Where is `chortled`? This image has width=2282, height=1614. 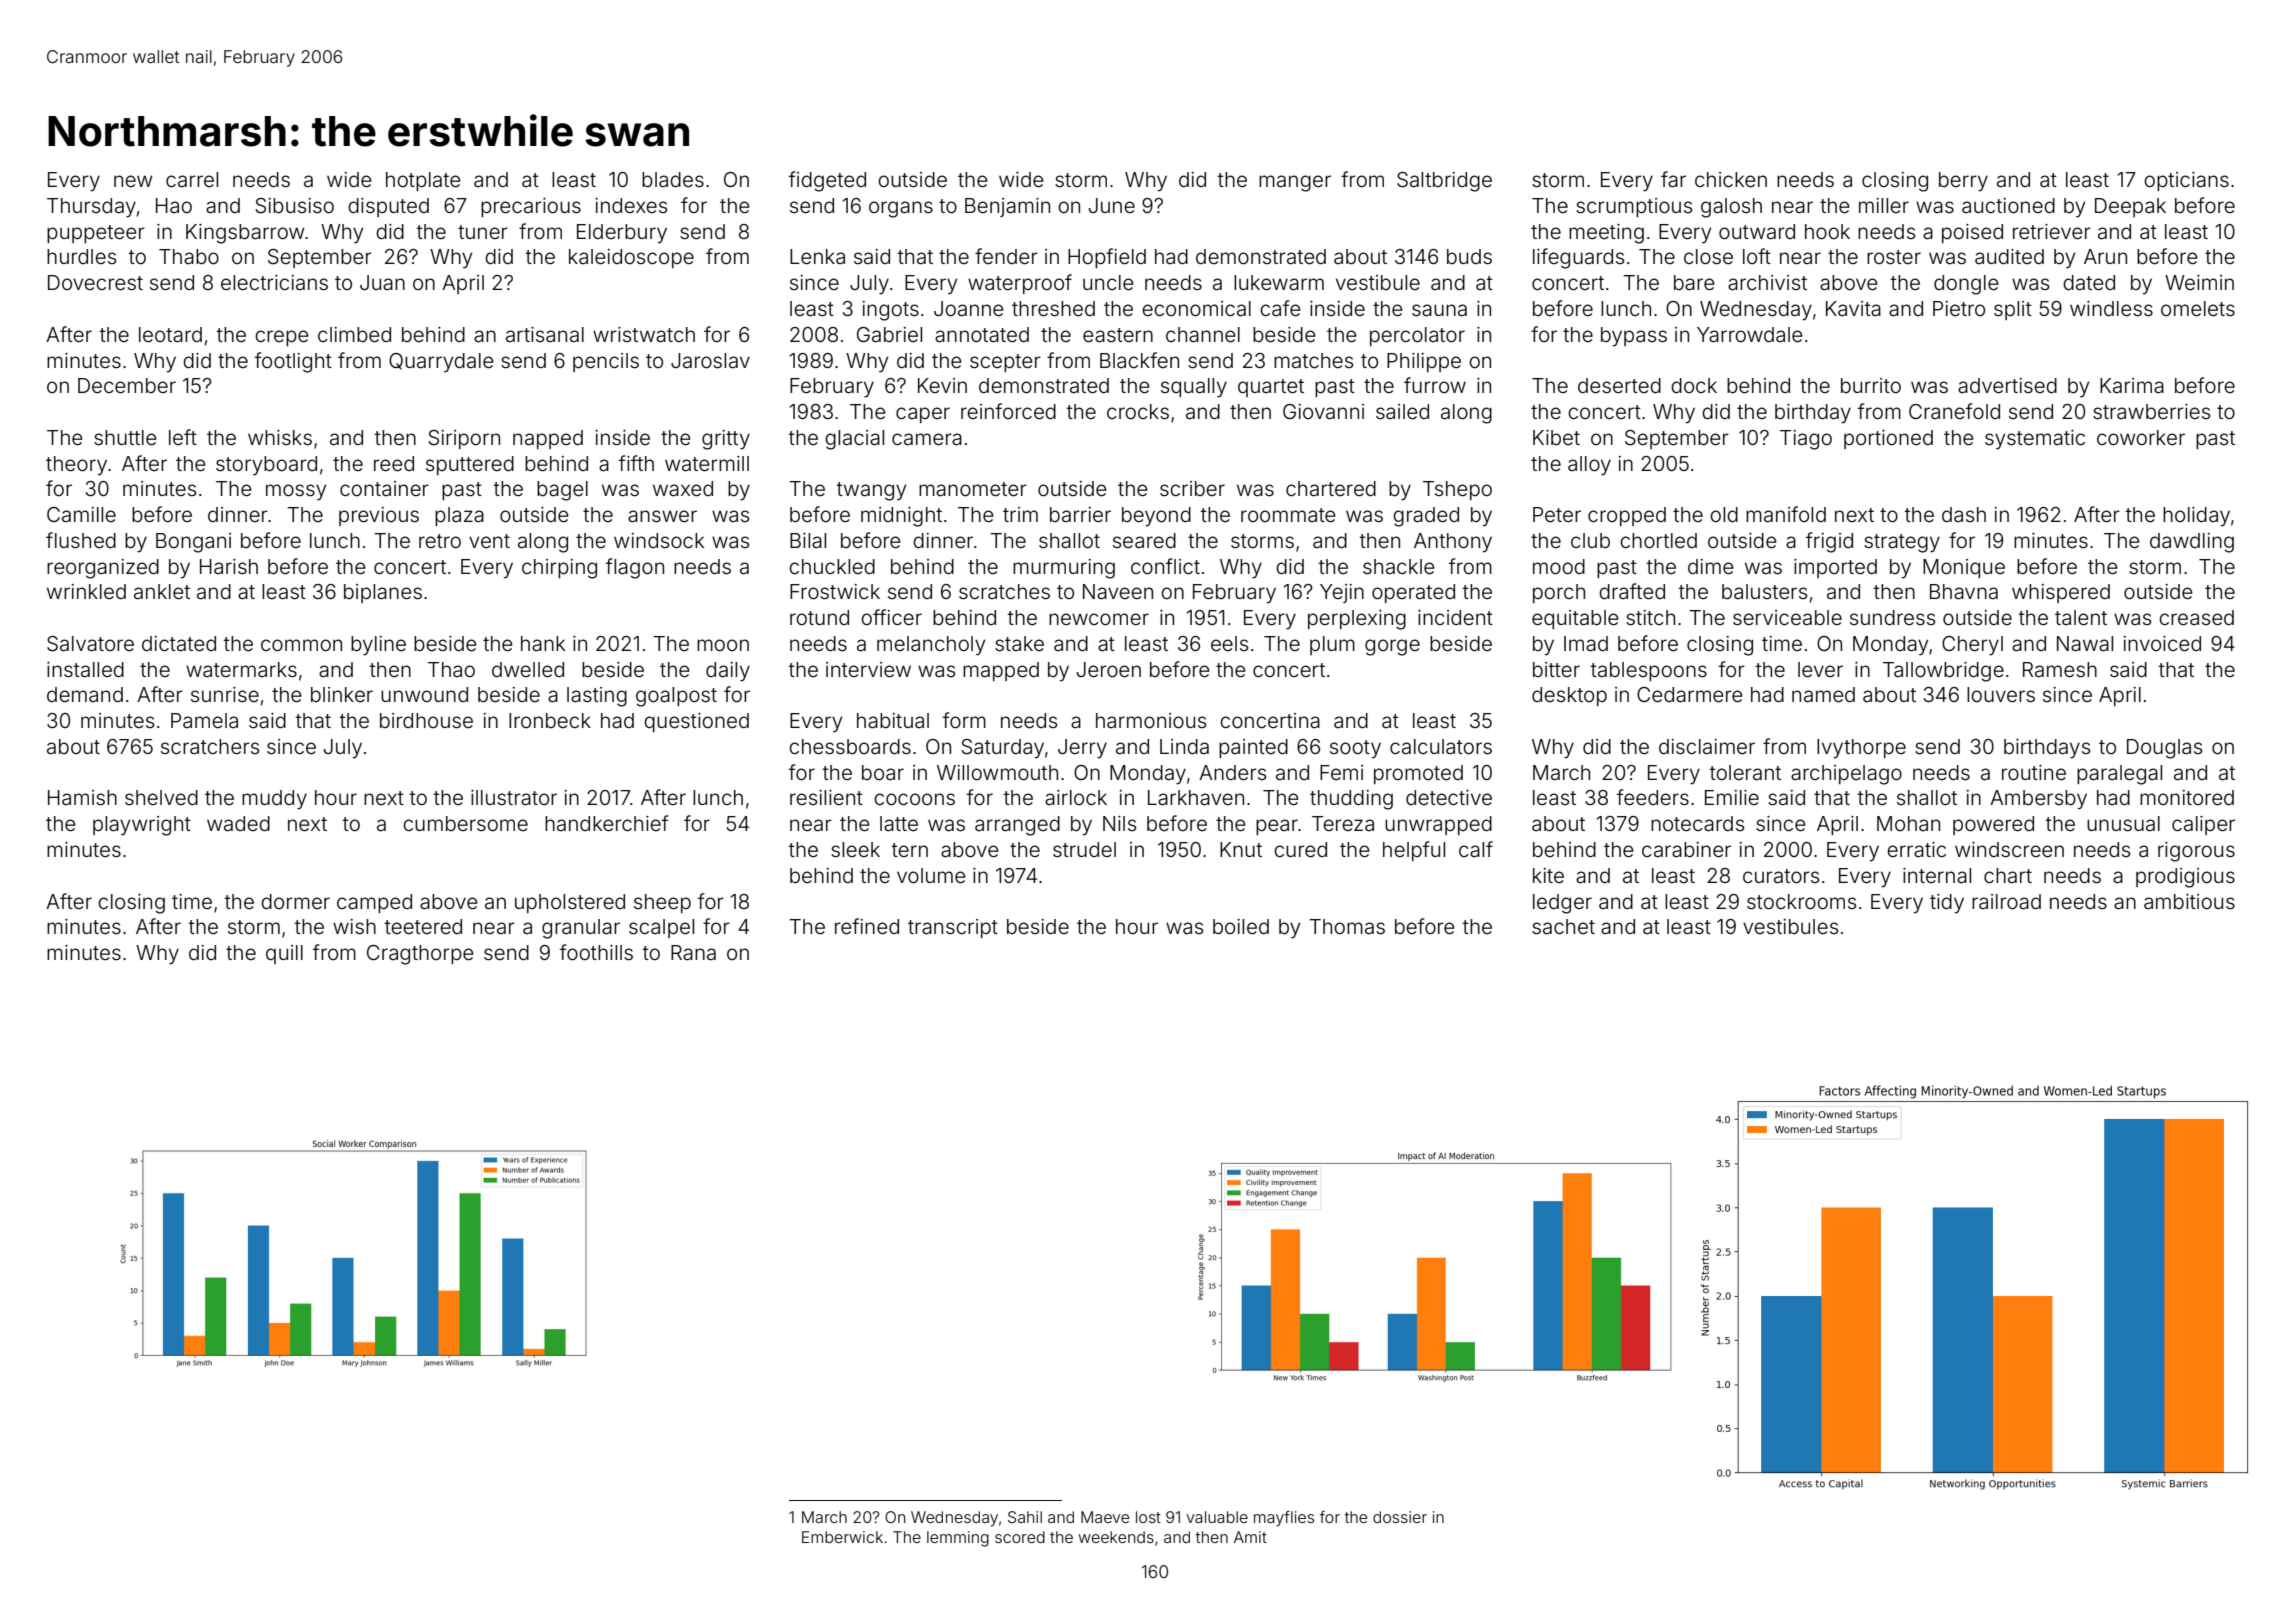
chortled is located at coordinates (1658, 540).
